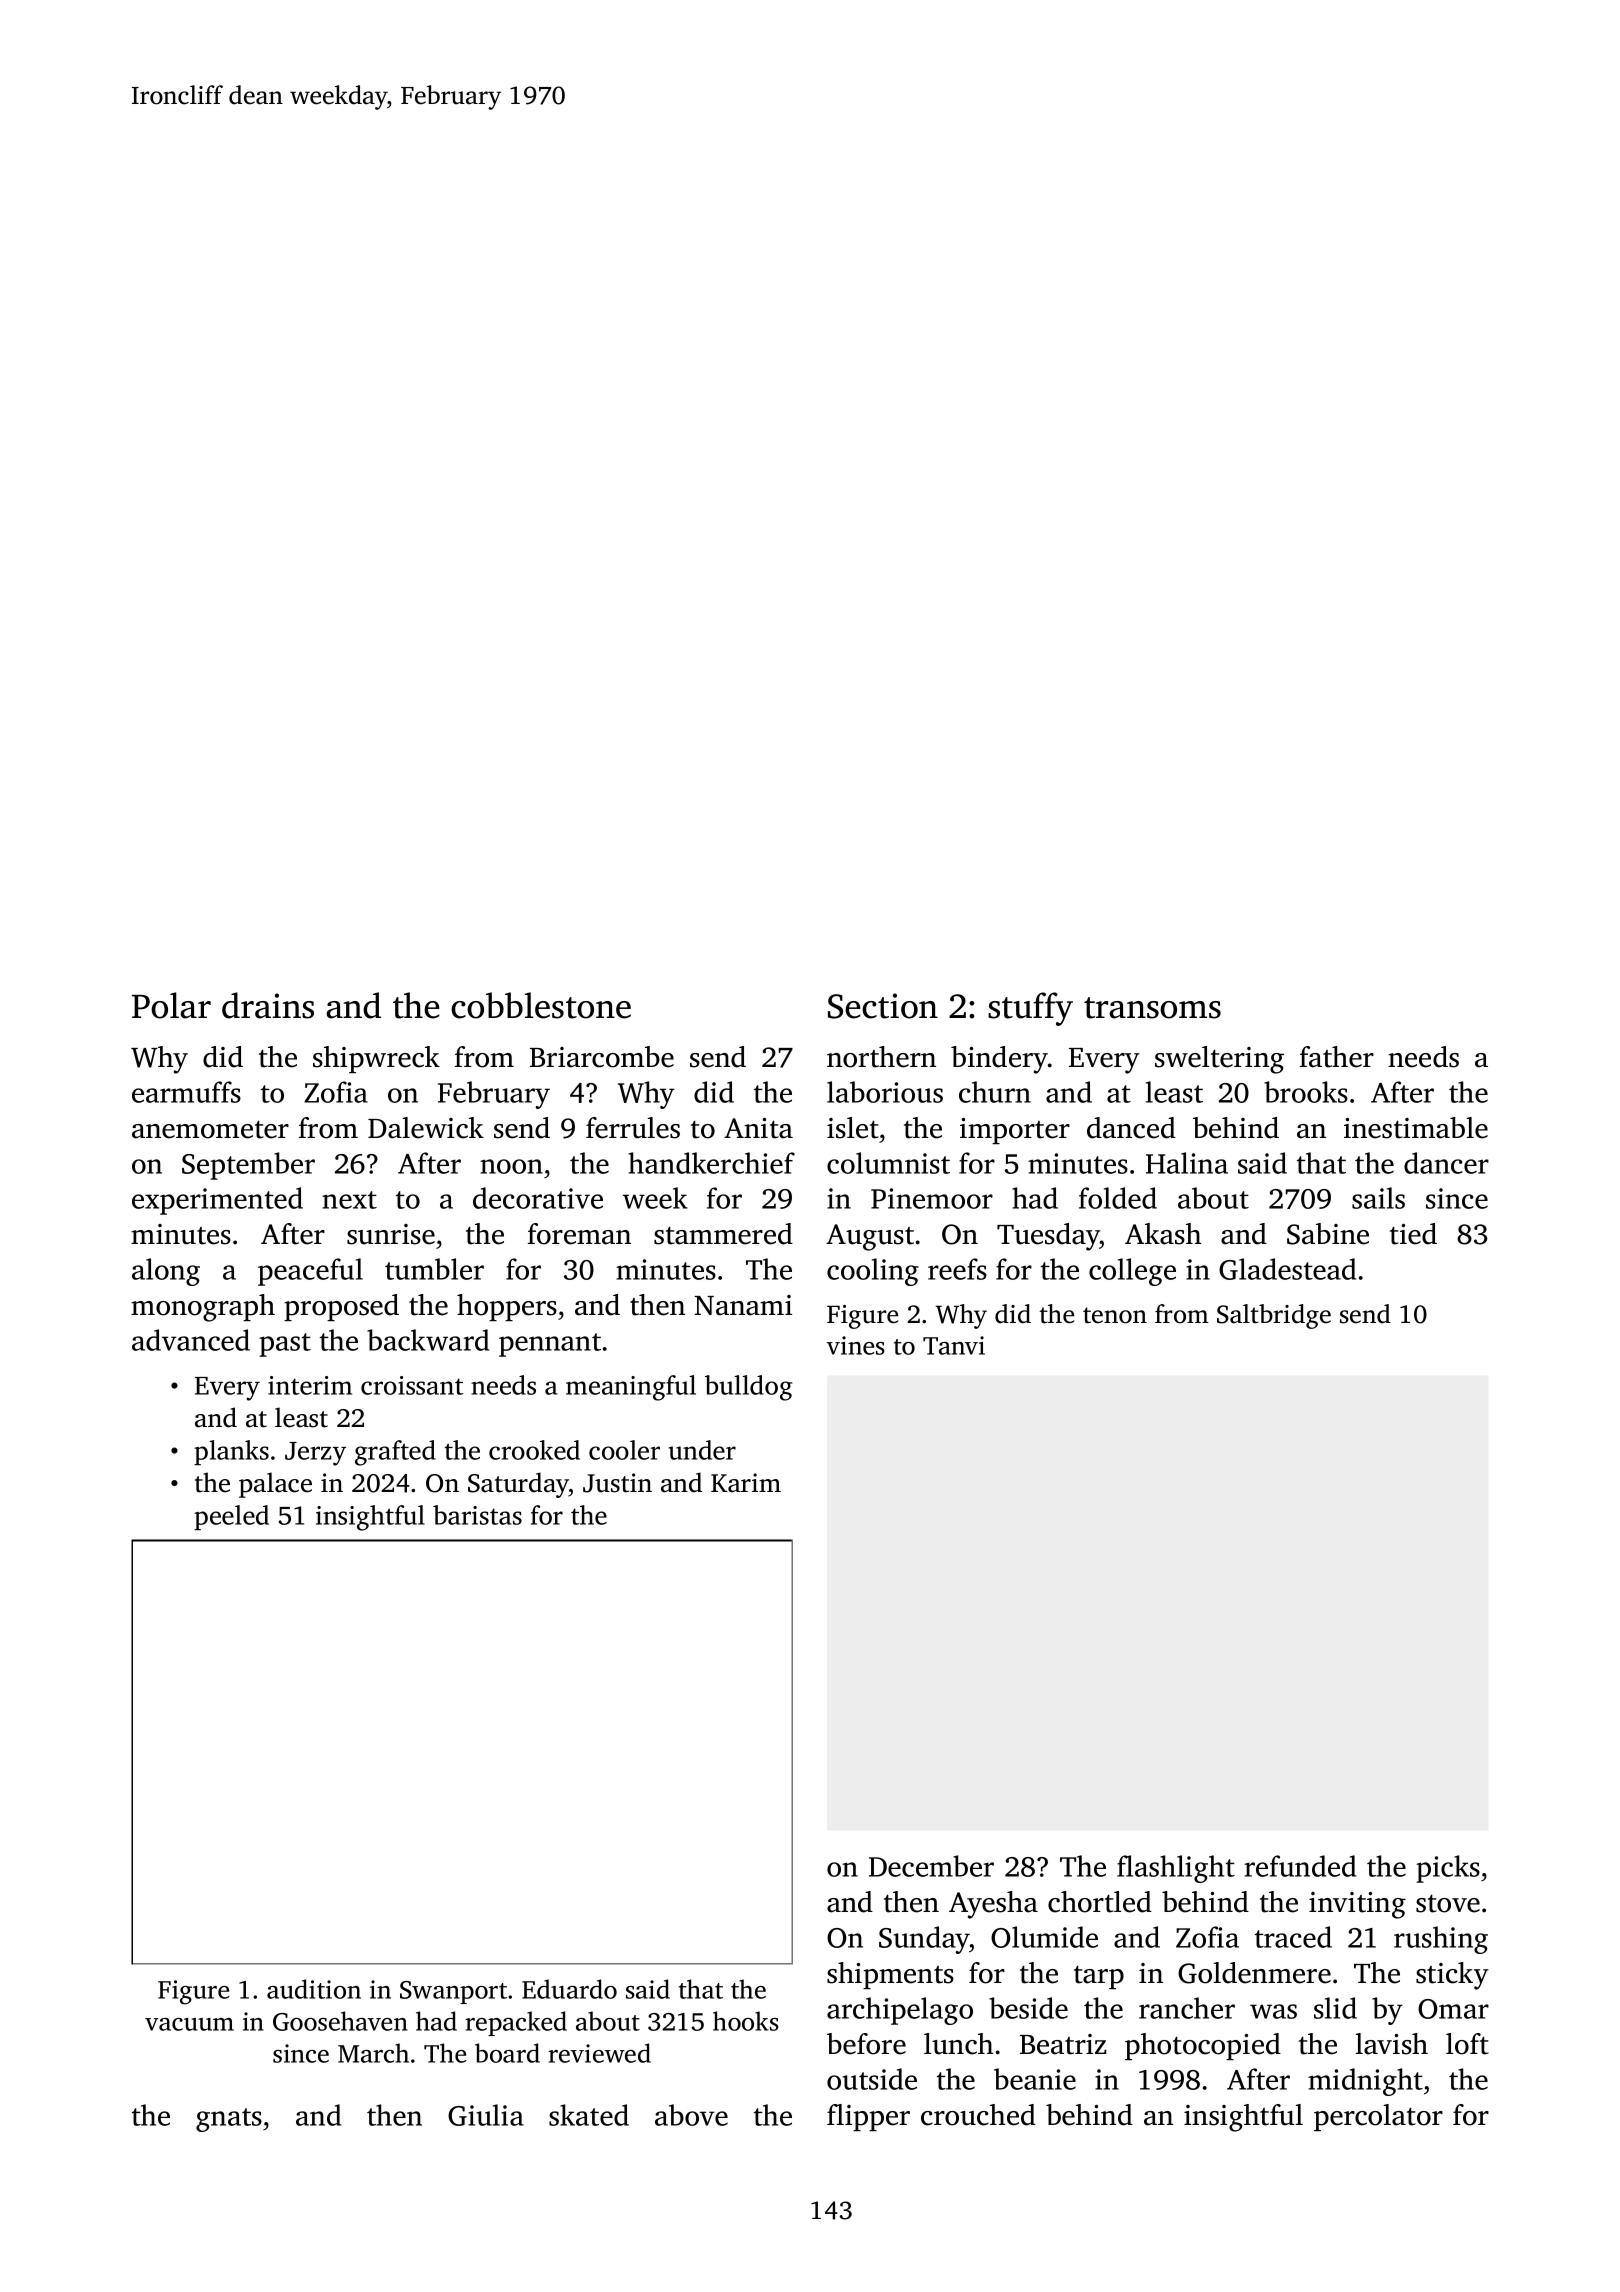 The width and height of the document is (1620, 2292). What do you see at coordinates (885, 1092) in the document?
I see `laborious` at bounding box center [885, 1092].
